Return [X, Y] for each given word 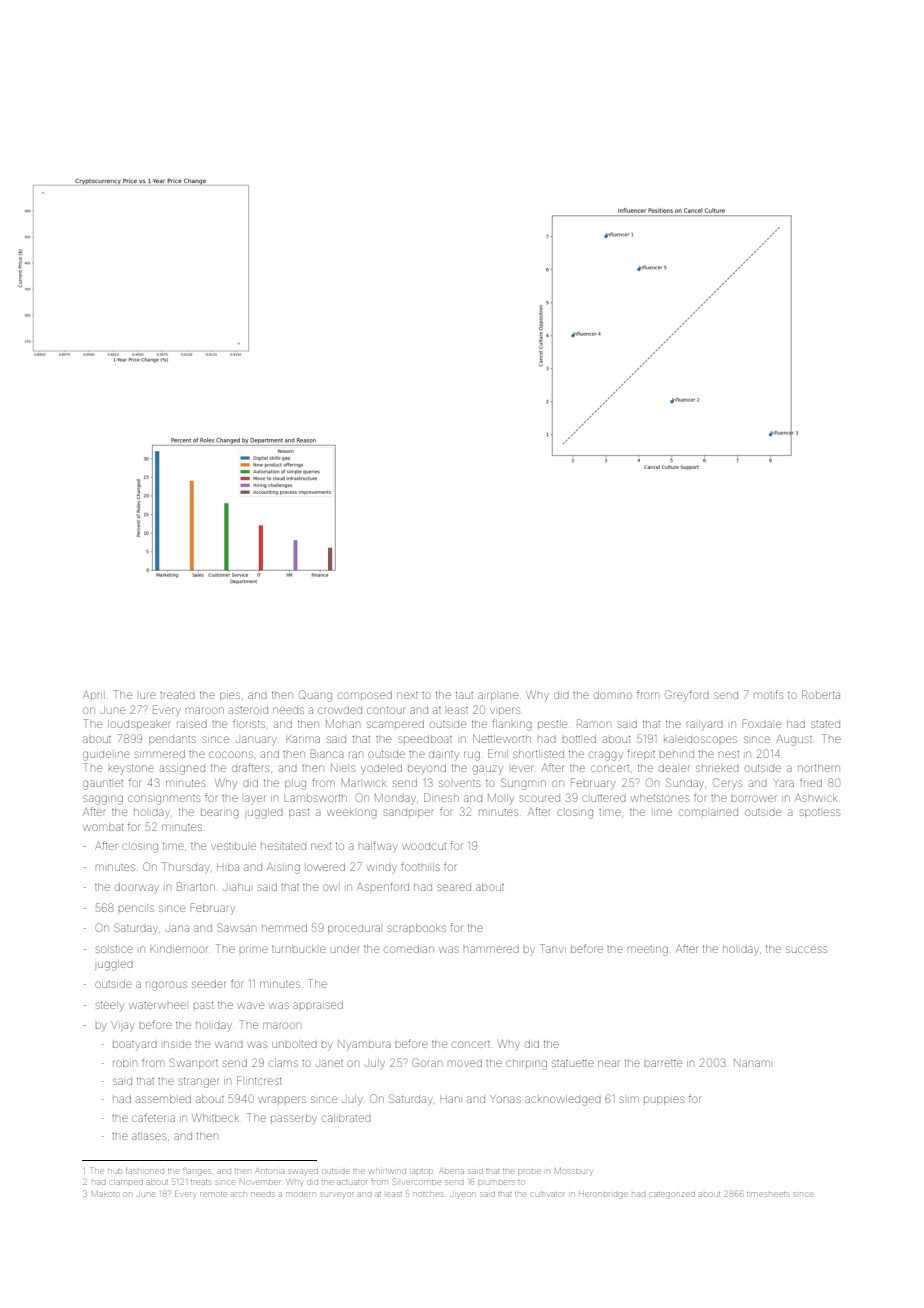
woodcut [424, 846]
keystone [131, 769]
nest [729, 754]
